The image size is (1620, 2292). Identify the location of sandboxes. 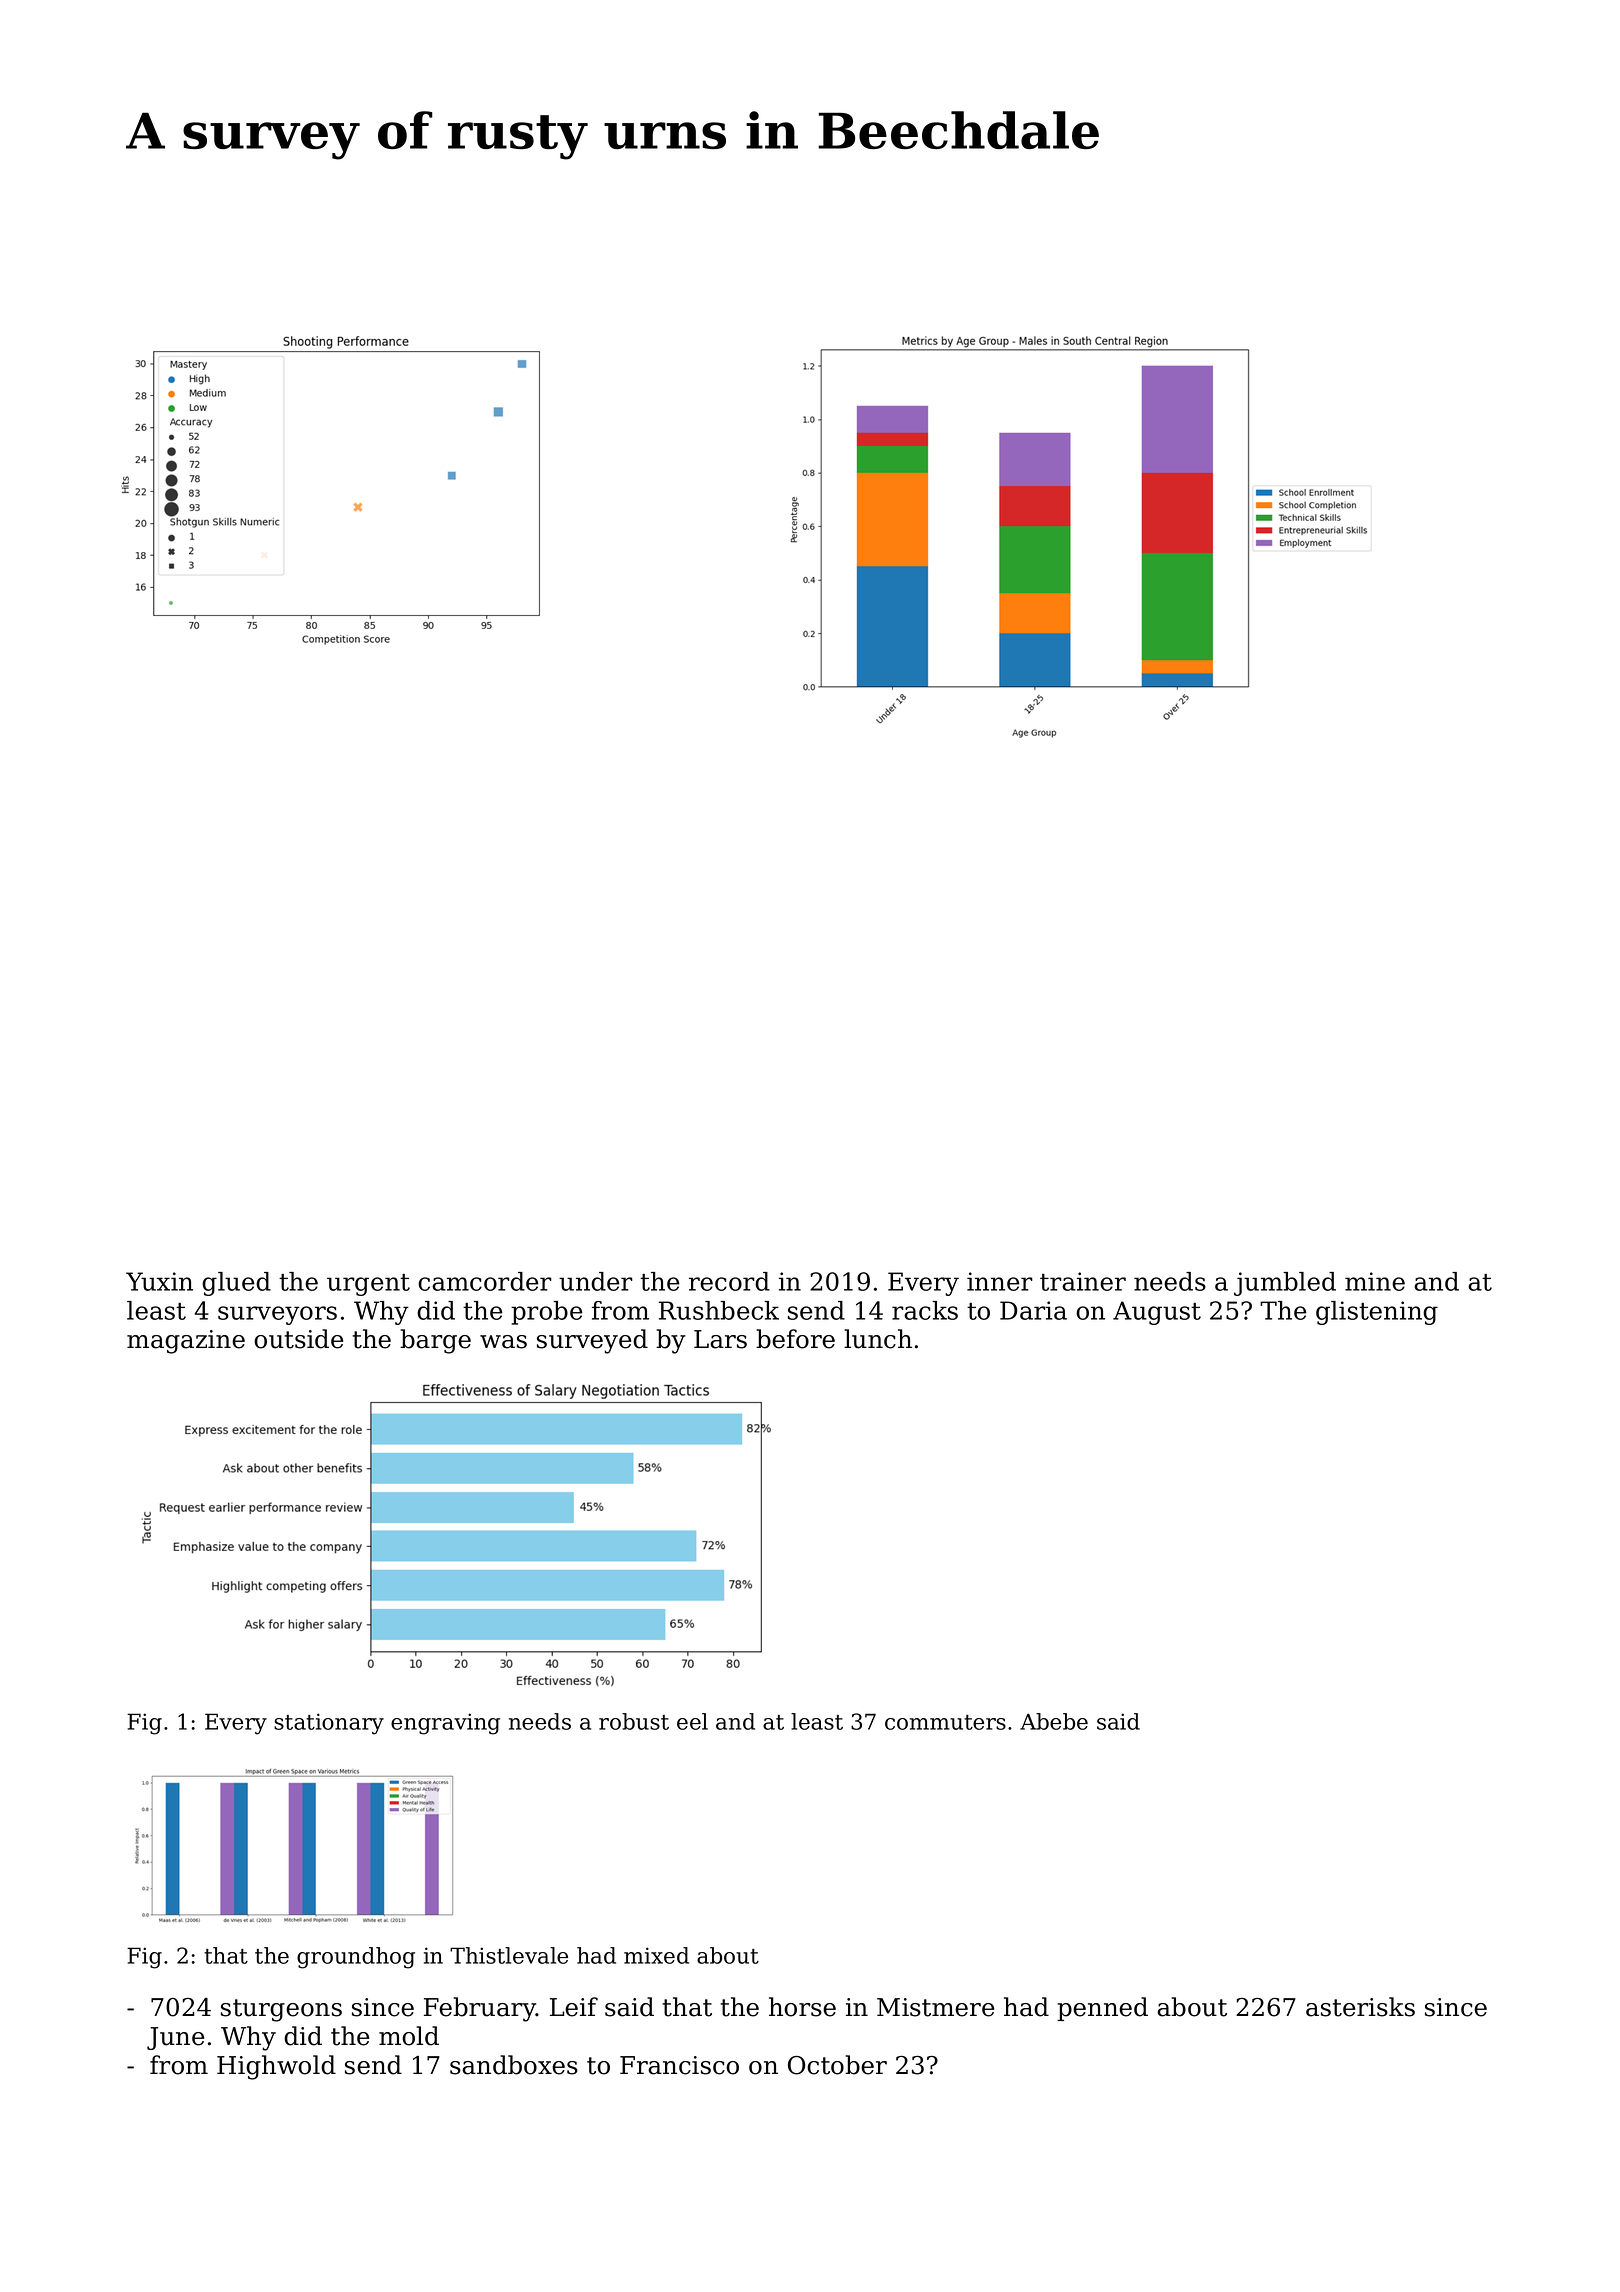
(514, 2065).
